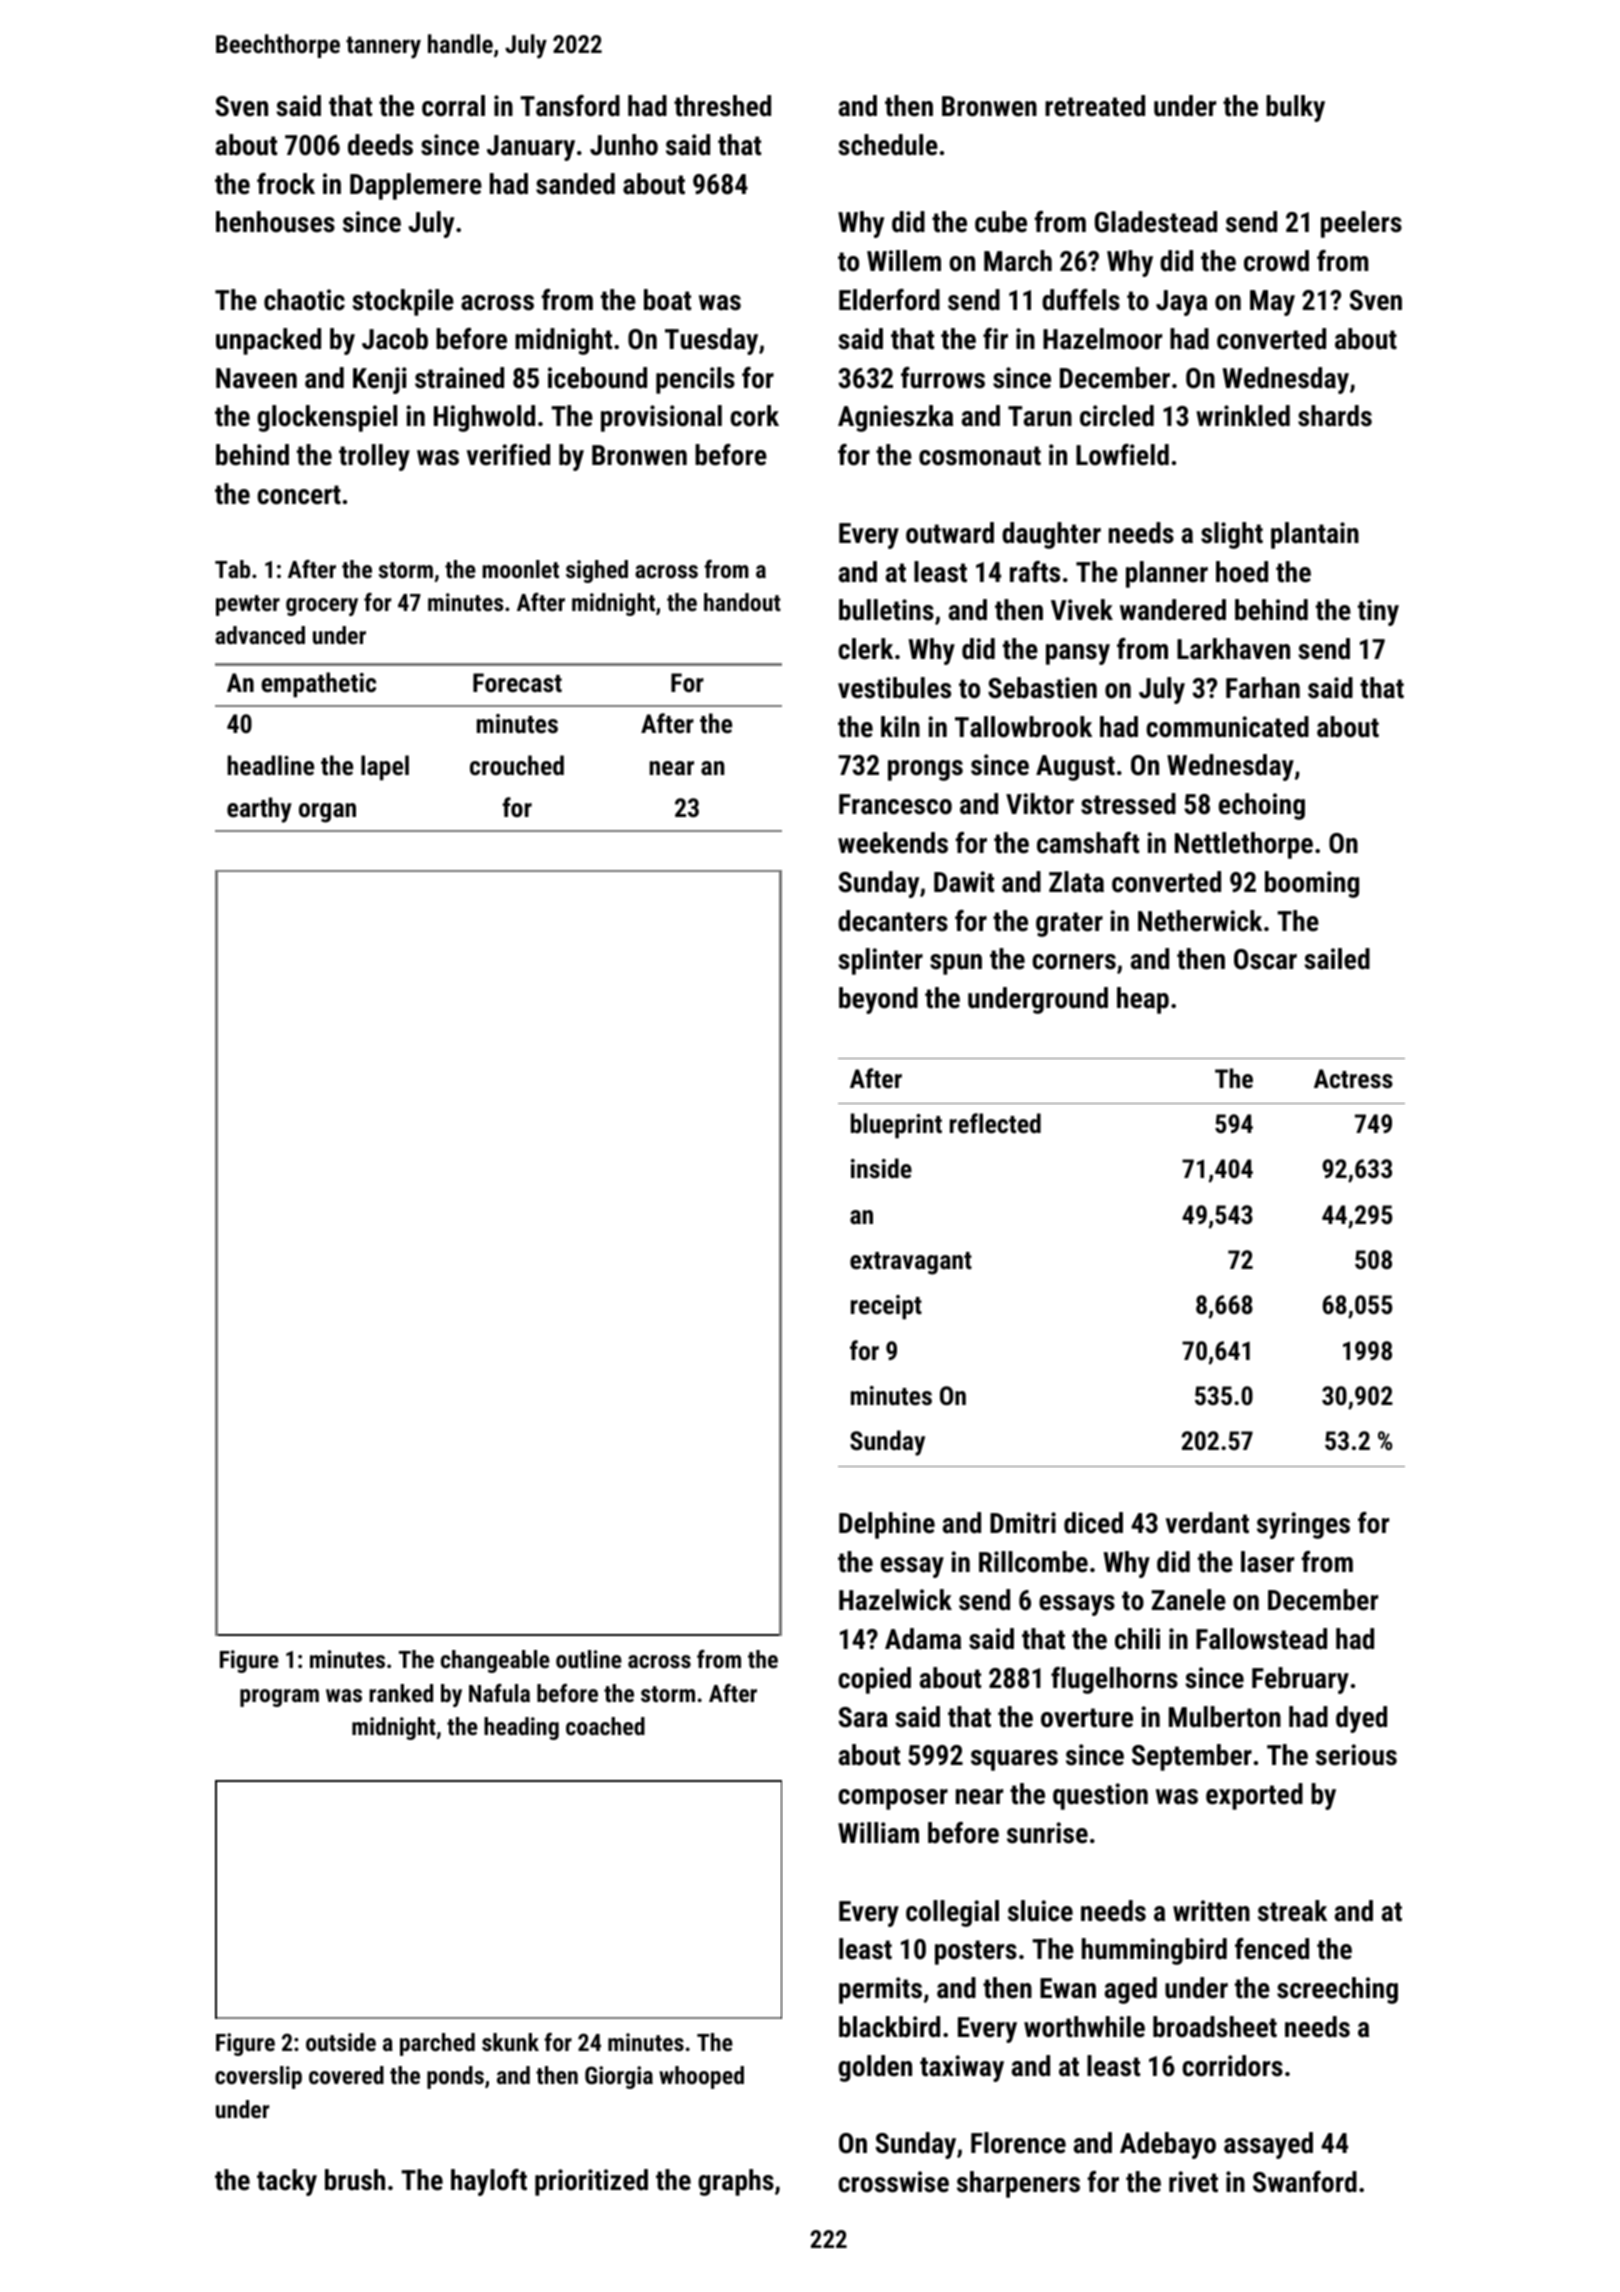 This image has height=2292, width=1620. I want to click on Kenji, so click(380, 380).
